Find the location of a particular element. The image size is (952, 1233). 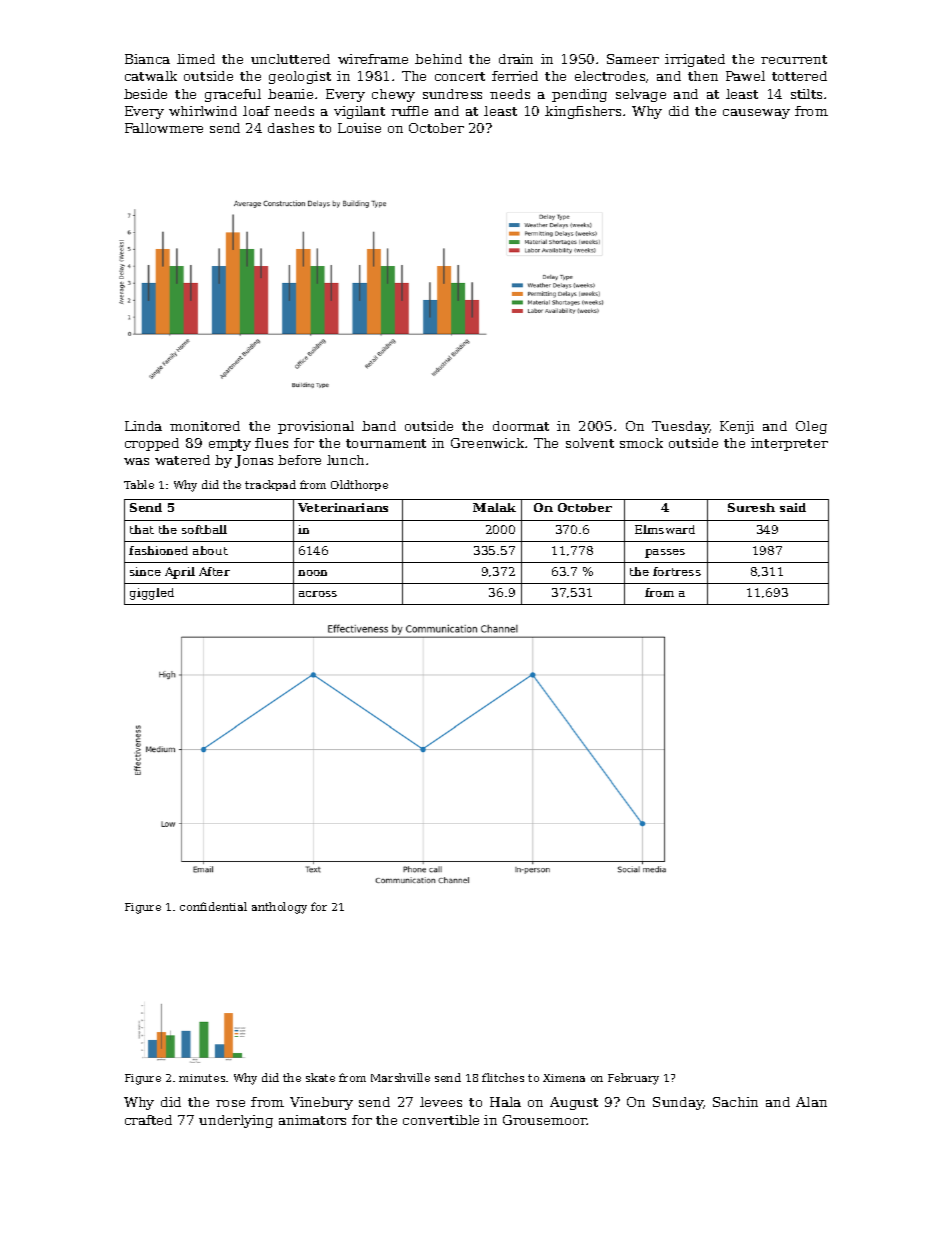

fortress is located at coordinates (677, 571).
